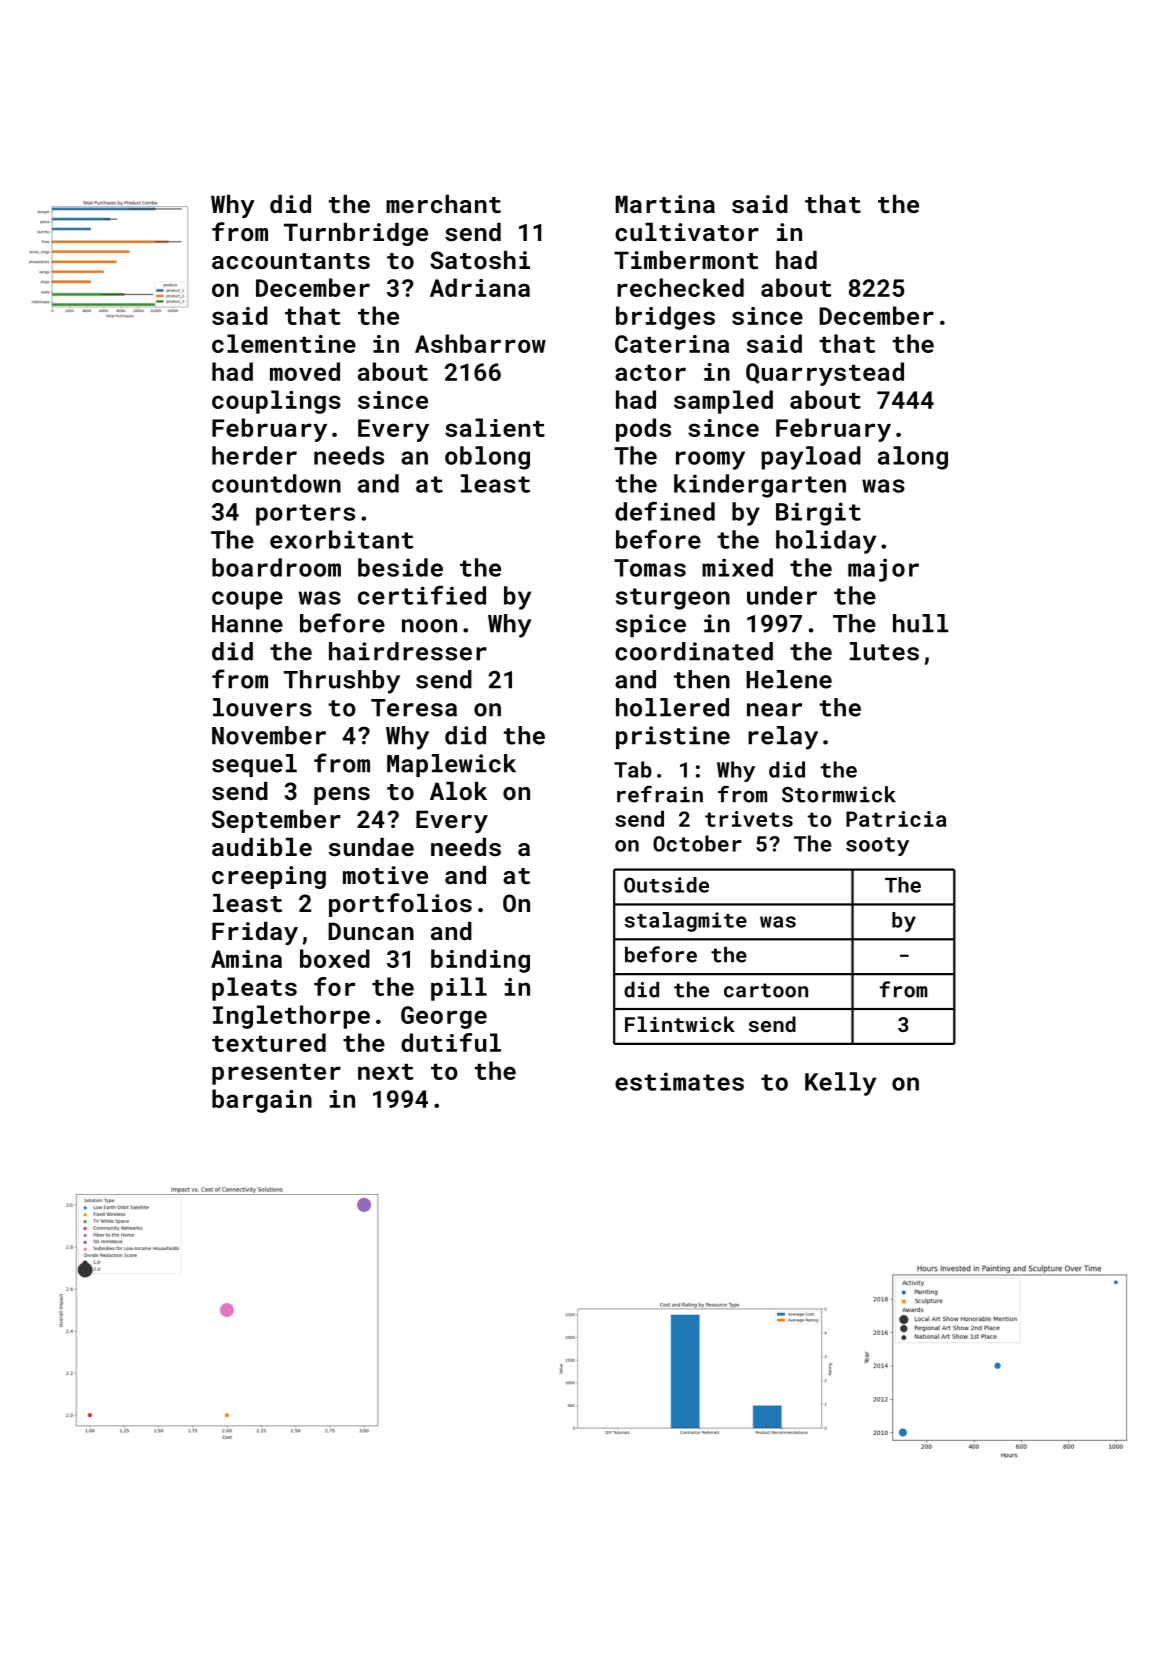 This document has width=1165, height=1654. What do you see at coordinates (665, 204) in the document?
I see `Martina` at bounding box center [665, 204].
